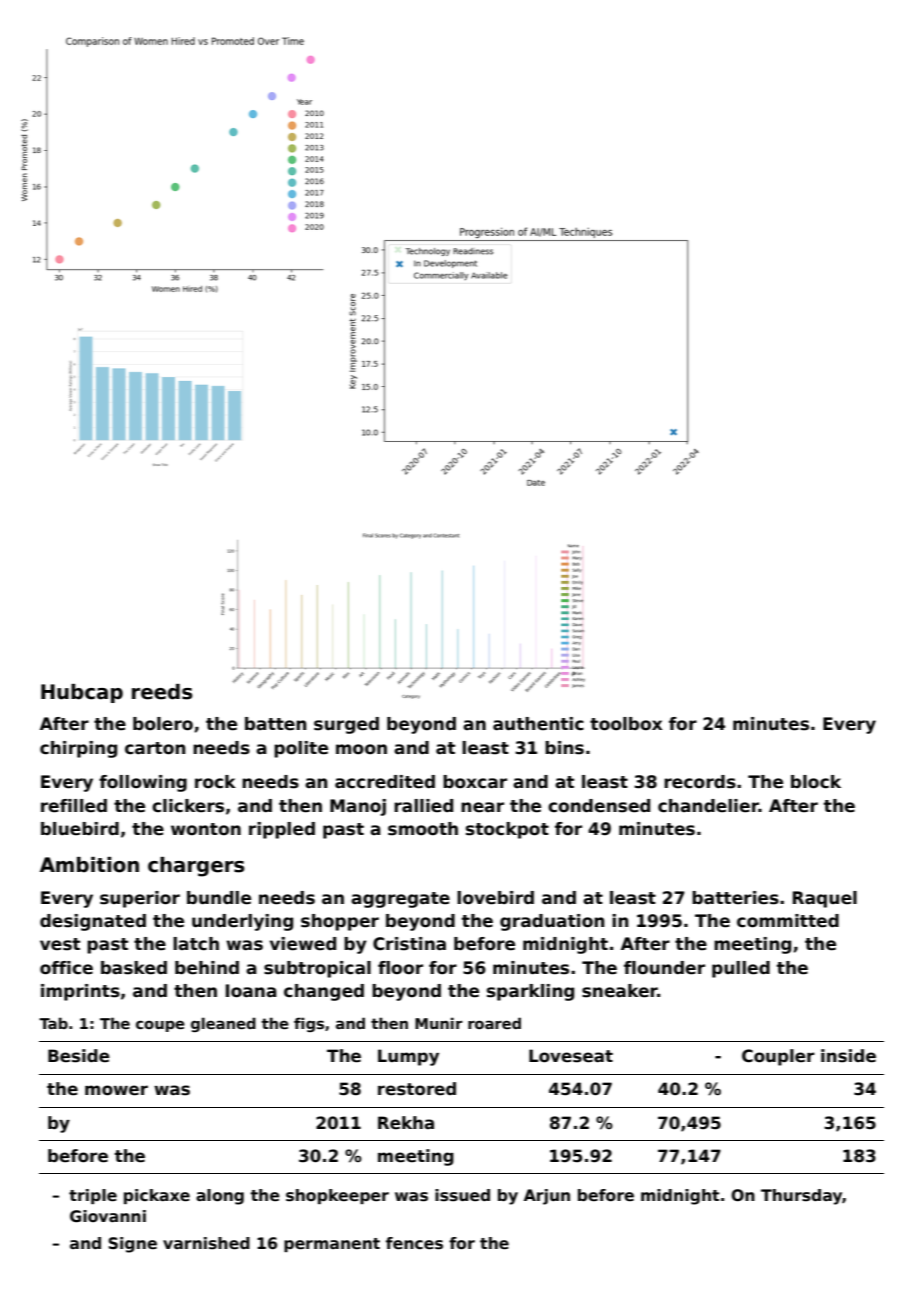  I want to click on fences, so click(414, 1243).
